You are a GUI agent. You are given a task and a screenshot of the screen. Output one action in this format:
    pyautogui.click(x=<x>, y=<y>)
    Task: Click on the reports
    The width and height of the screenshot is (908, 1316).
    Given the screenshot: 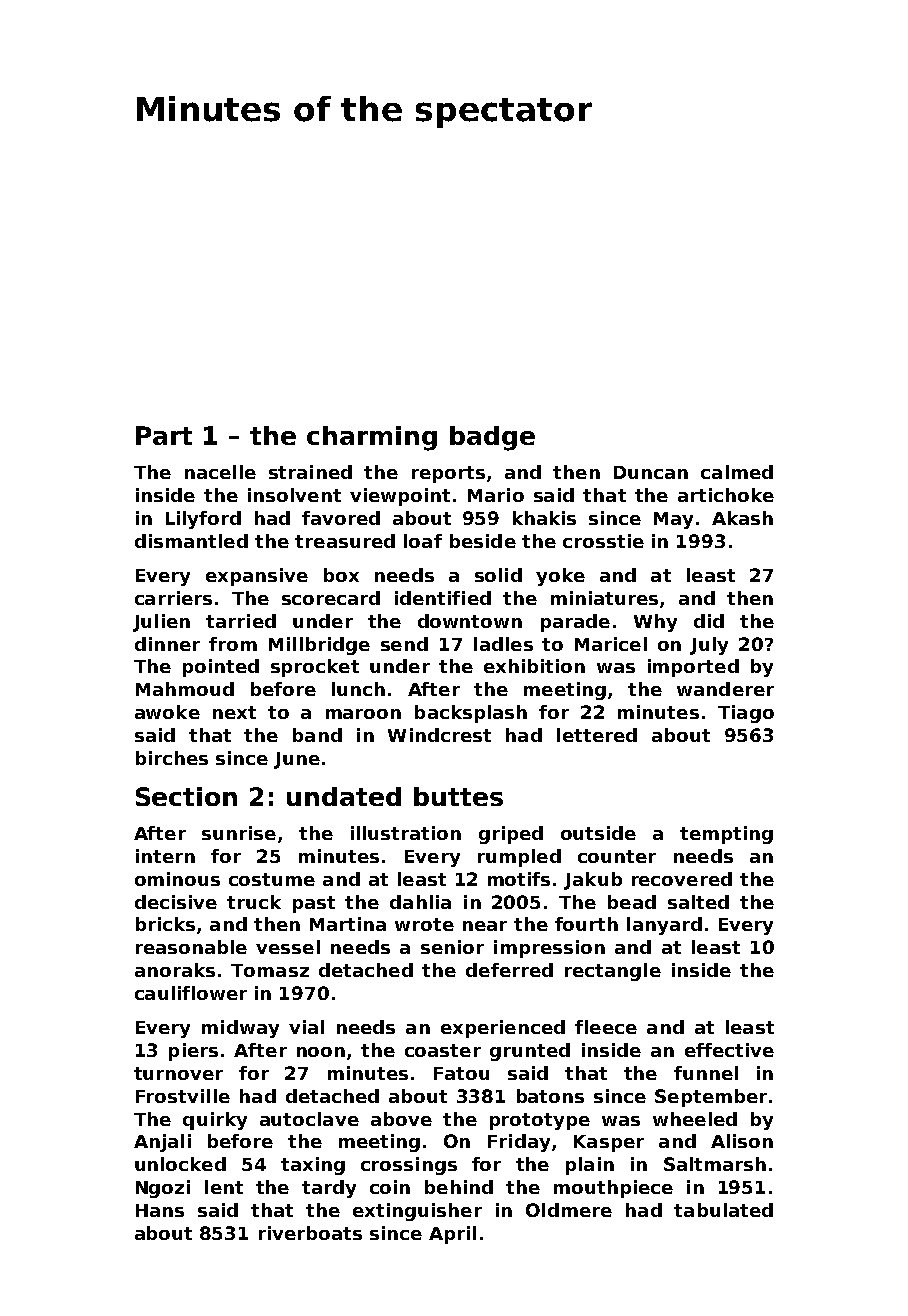 What is the action you would take?
    pyautogui.click(x=448, y=474)
